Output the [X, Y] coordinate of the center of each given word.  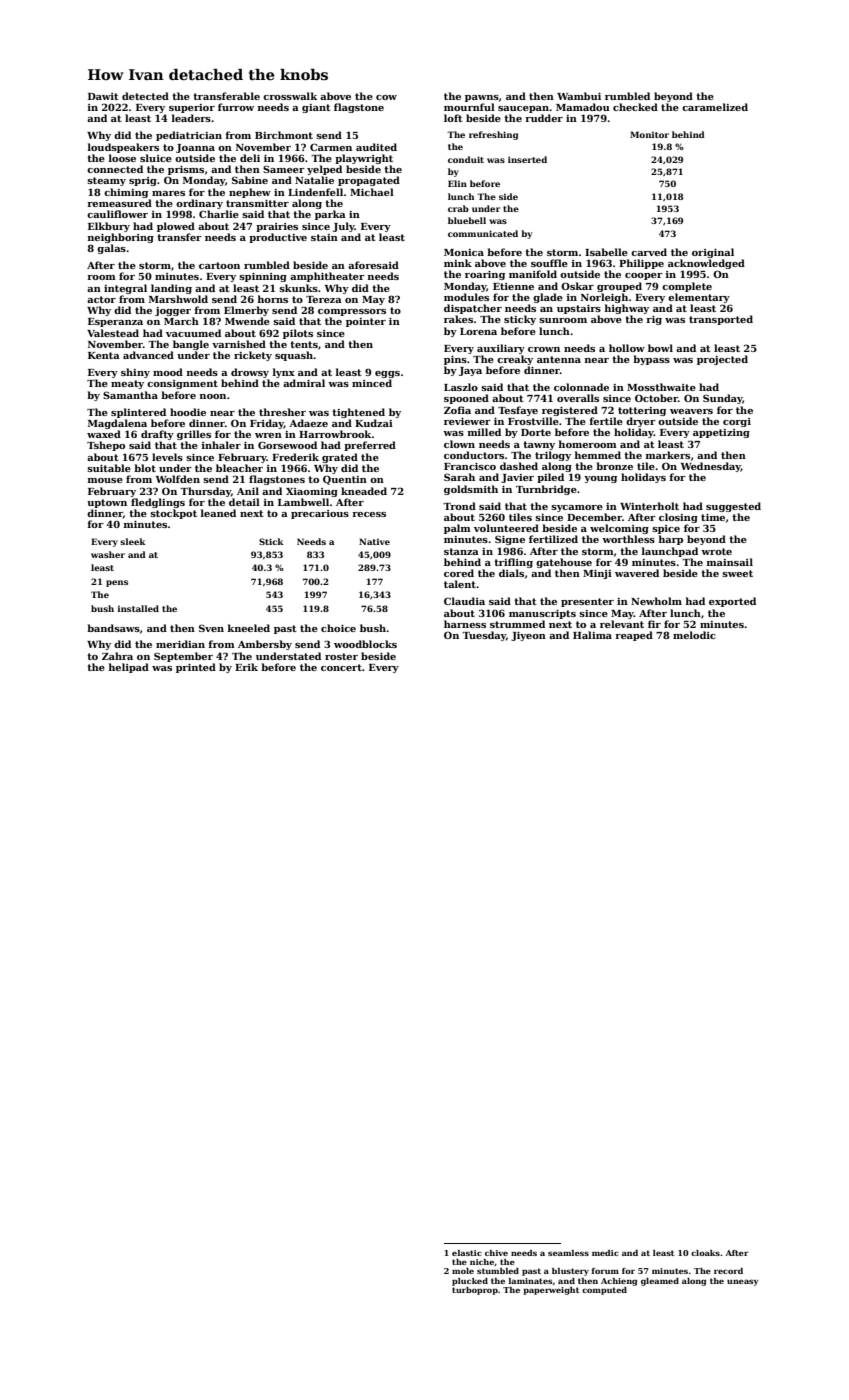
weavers [691, 411]
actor [101, 299]
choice [338, 628]
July [344, 227]
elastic [467, 1253]
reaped [634, 636]
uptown [107, 503]
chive [496, 1253]
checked [635, 107]
